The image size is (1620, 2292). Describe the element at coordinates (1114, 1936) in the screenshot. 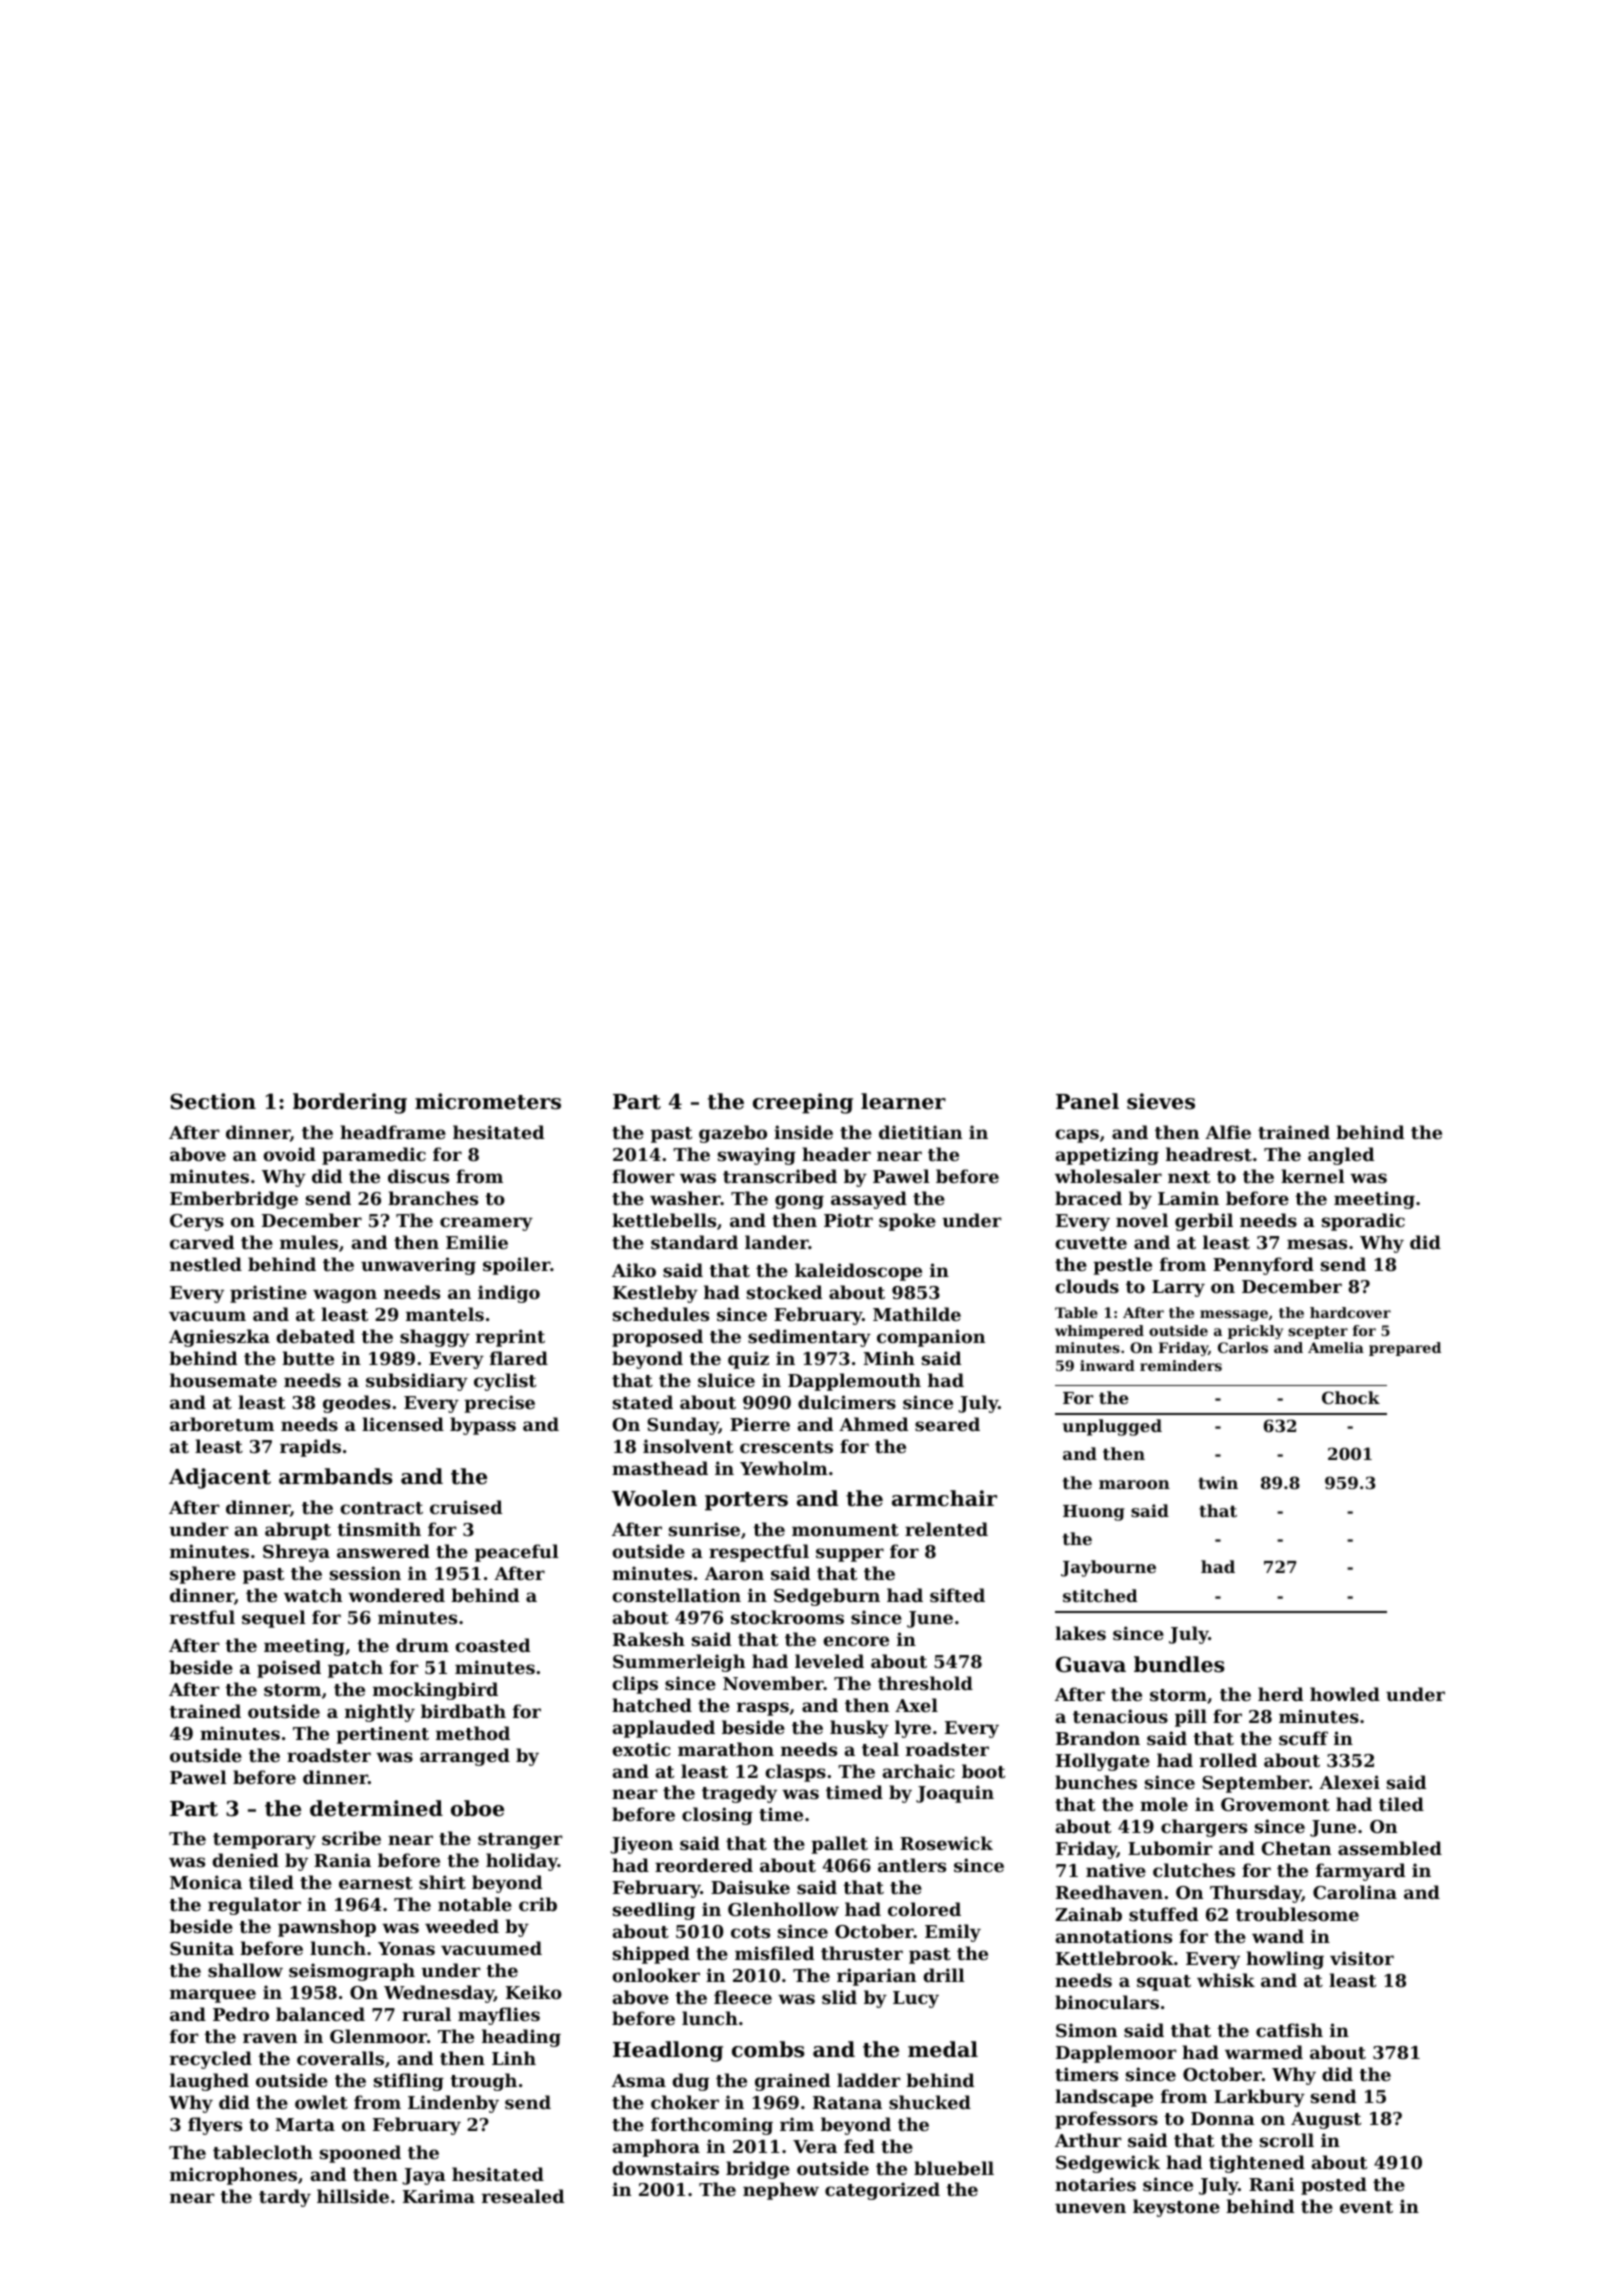

I see `annotations` at that location.
